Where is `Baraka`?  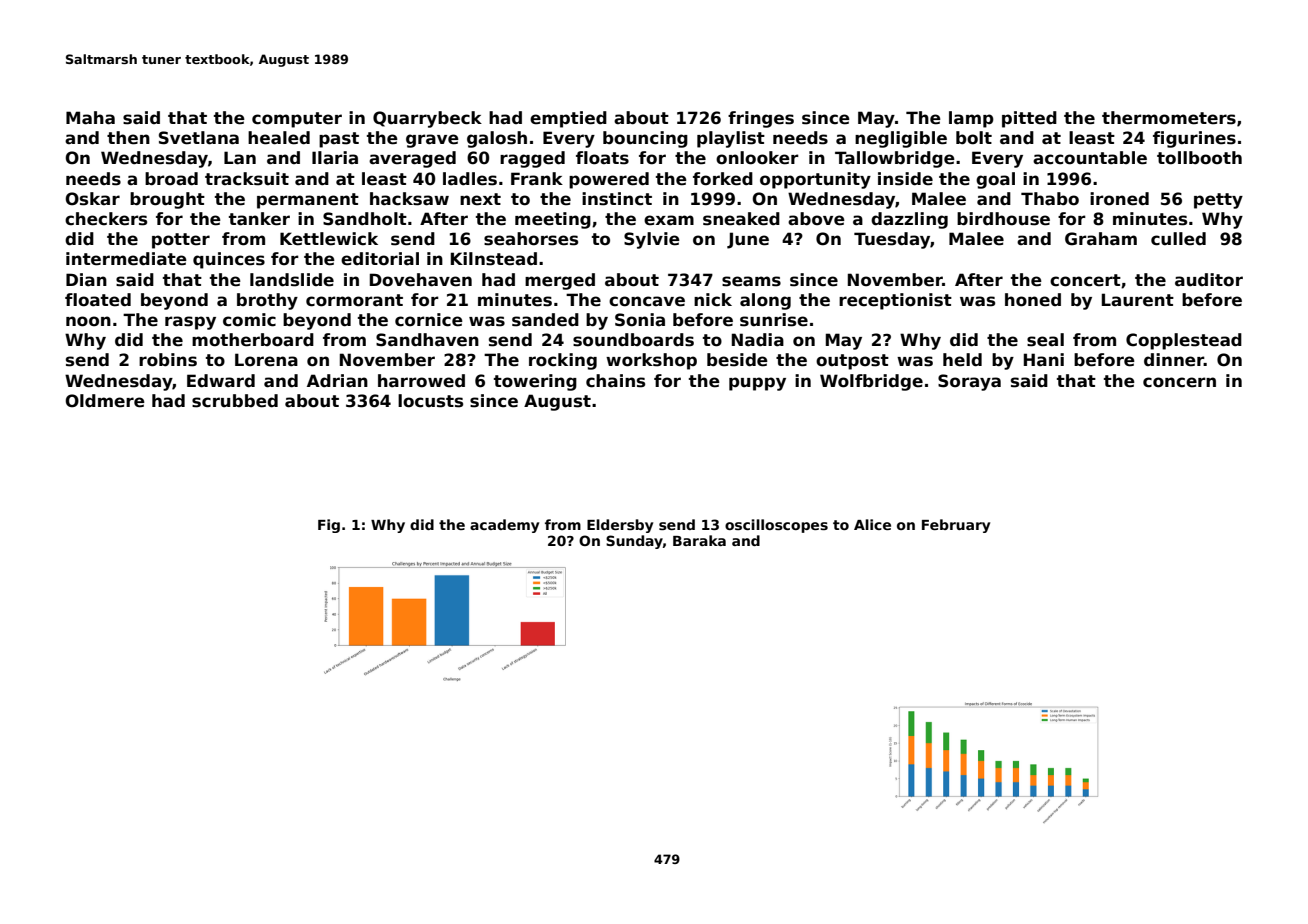 Baraka is located at coordinates (699, 540).
